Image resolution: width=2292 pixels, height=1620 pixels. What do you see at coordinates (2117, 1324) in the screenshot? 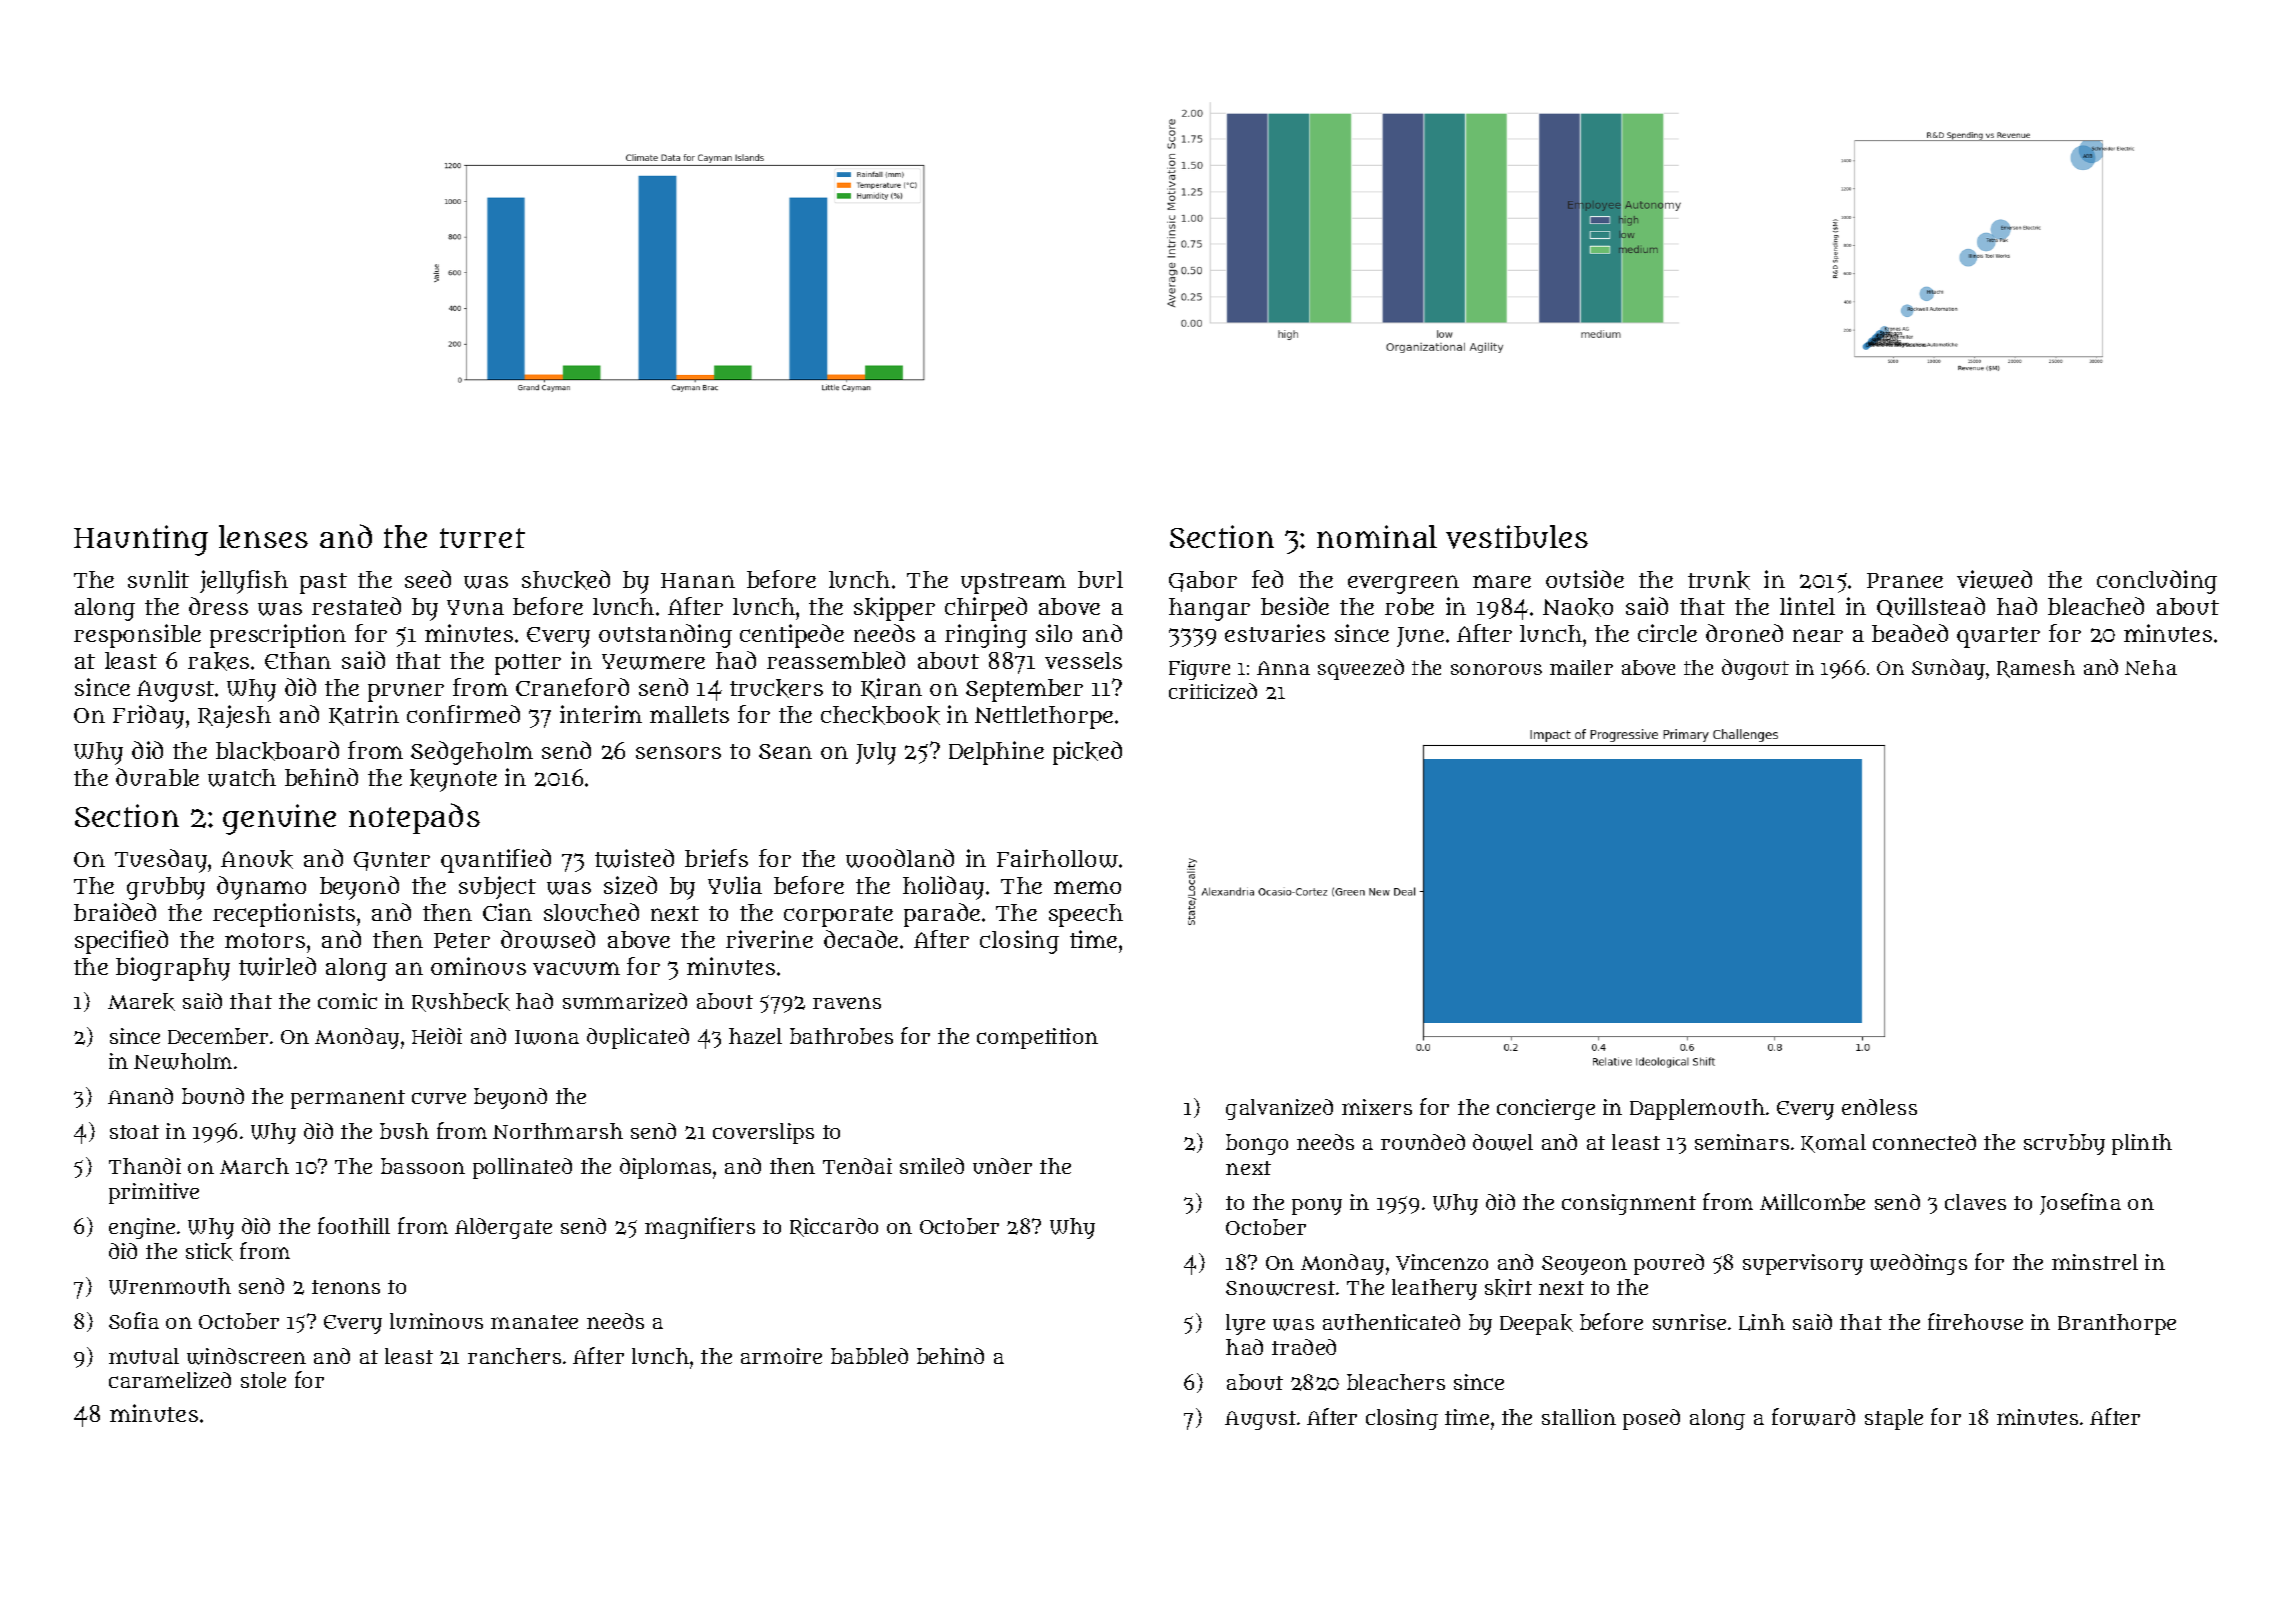
I see `Branthorpe` at bounding box center [2117, 1324].
